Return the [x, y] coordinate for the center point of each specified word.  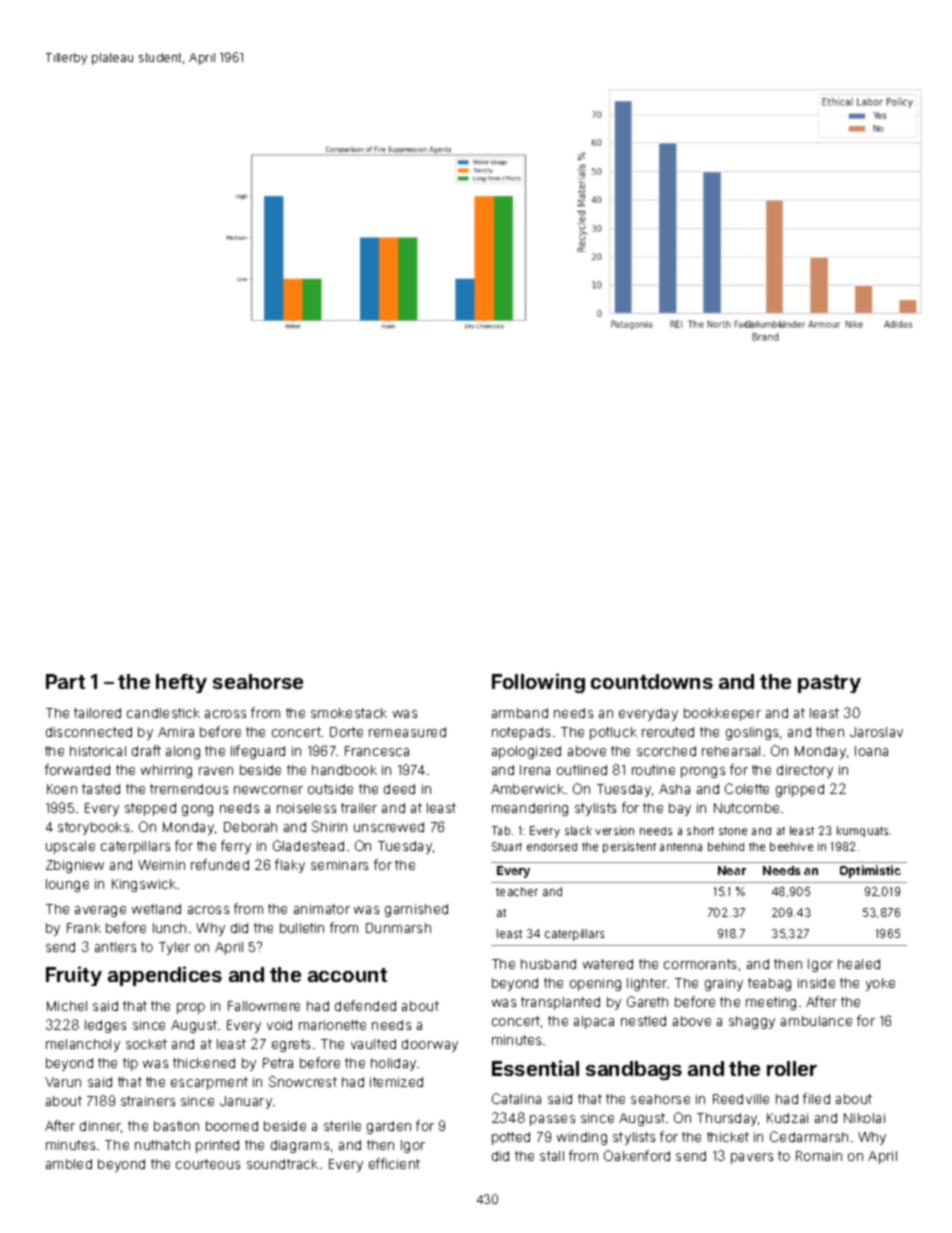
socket [146, 1044]
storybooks [93, 828]
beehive [791, 846]
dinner [101, 1127]
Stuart [507, 846]
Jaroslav [876, 732]
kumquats [862, 831]
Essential [535, 1068]
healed [859, 964]
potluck [613, 733]
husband [548, 964]
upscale [70, 847]
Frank [84, 928]
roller [792, 1068]
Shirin [329, 826]
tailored [97, 713]
